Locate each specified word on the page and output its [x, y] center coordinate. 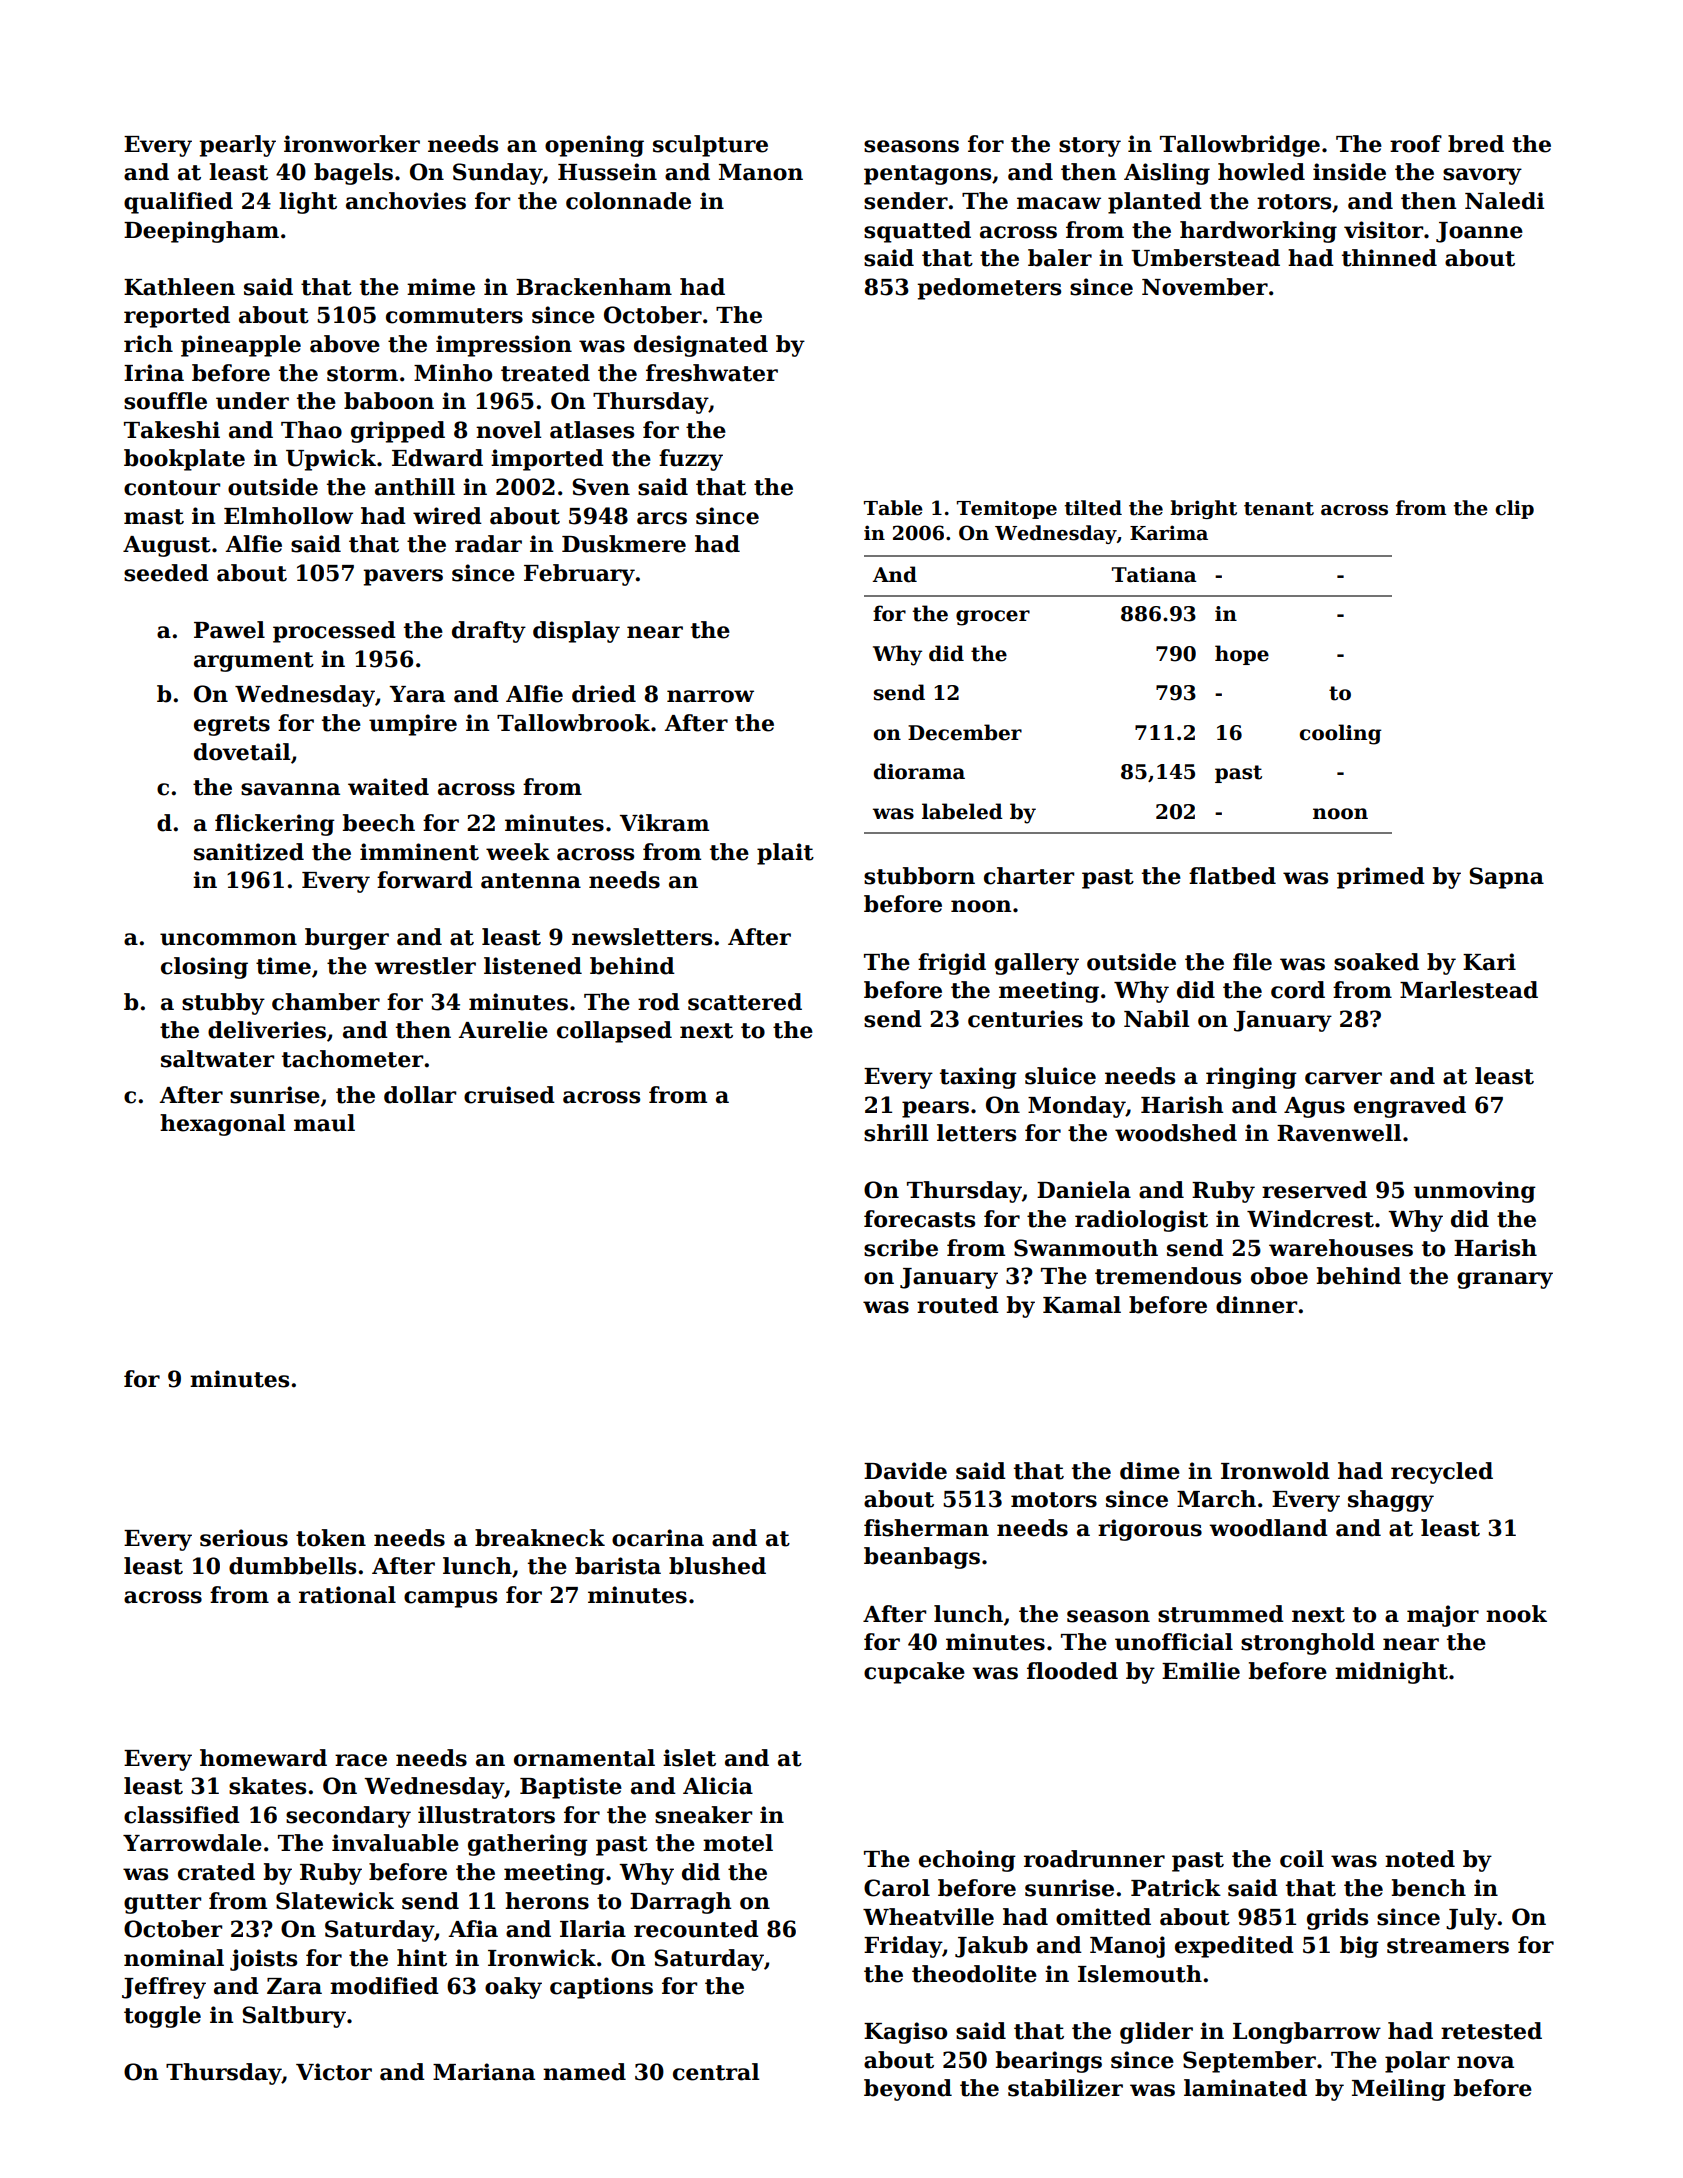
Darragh [680, 1903]
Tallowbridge [1240, 146]
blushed [717, 1566]
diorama [919, 771]
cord [1298, 990]
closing [204, 968]
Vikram [664, 823]
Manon [761, 172]
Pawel [229, 630]
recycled [1442, 1473]
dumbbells [292, 1566]
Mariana [484, 2072]
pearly [237, 146]
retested [1491, 2031]
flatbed [1232, 876]
